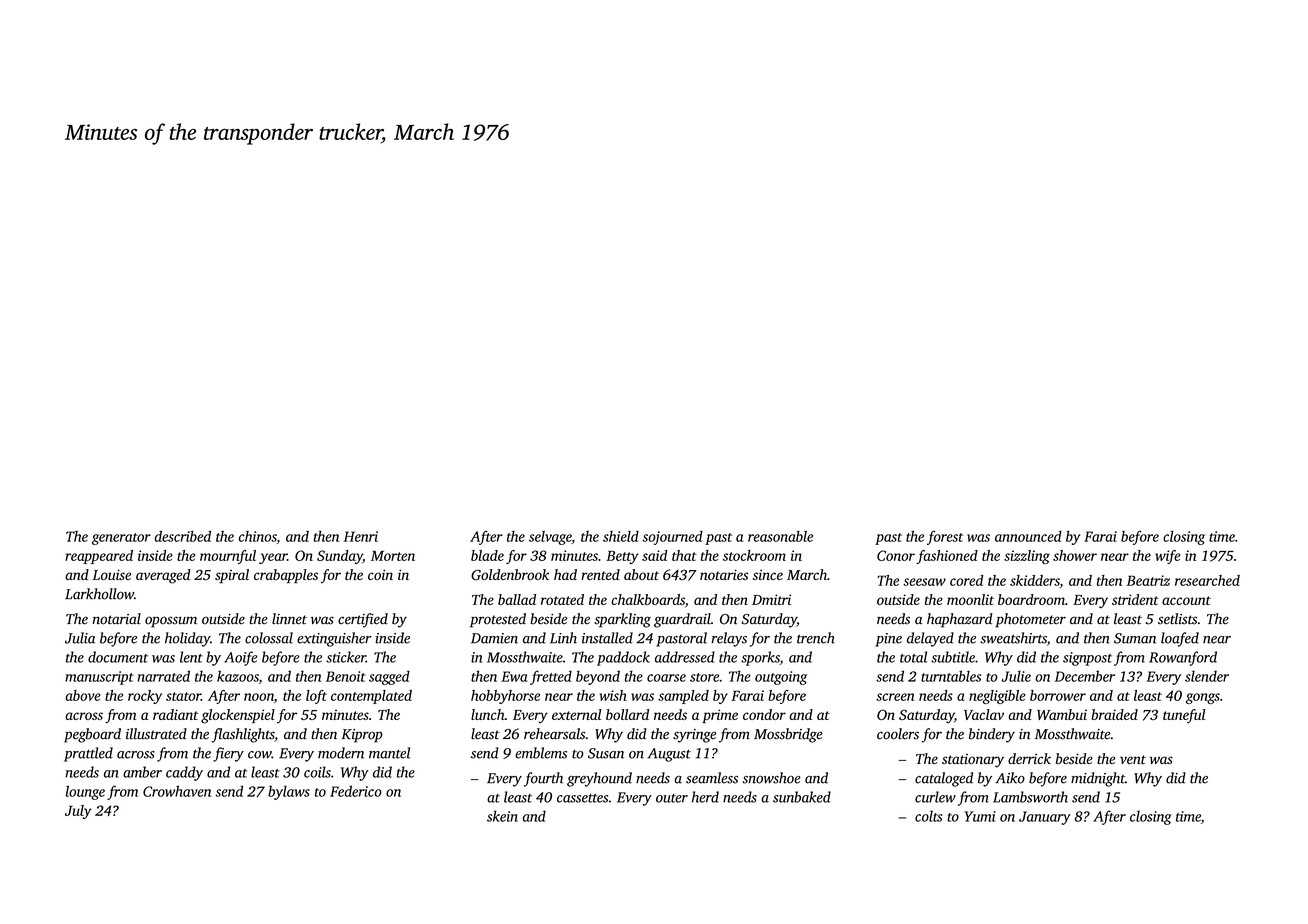 Image resolution: width=1308 pixels, height=924 pixels. What do you see at coordinates (494, 638) in the screenshot?
I see `Damien` at bounding box center [494, 638].
